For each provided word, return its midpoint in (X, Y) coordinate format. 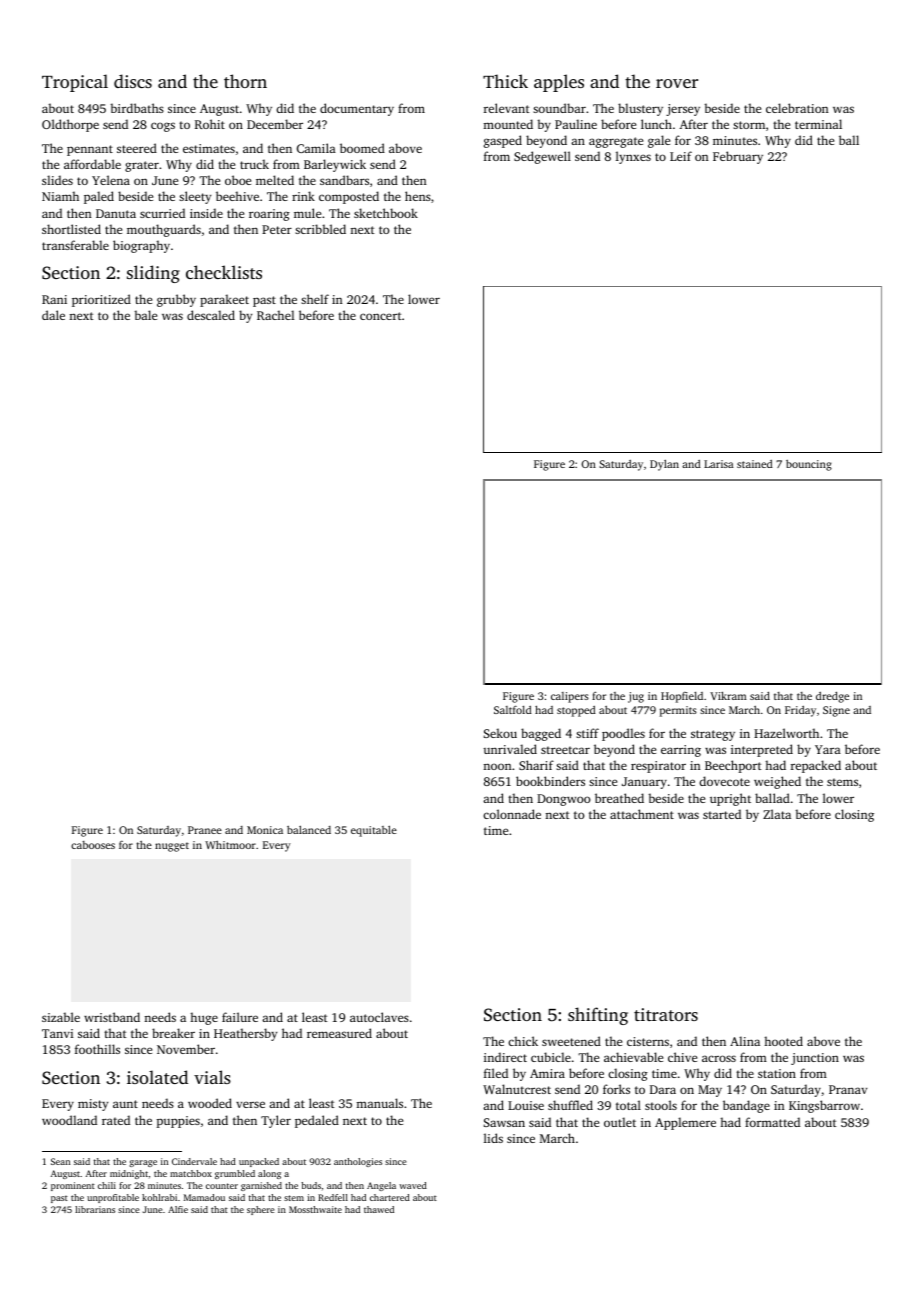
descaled (211, 315)
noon (497, 766)
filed (496, 1073)
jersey (683, 110)
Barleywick (335, 165)
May (710, 1091)
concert (381, 316)
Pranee (205, 830)
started (722, 814)
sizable (61, 1017)
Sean (60, 1161)
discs (133, 81)
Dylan (664, 465)
